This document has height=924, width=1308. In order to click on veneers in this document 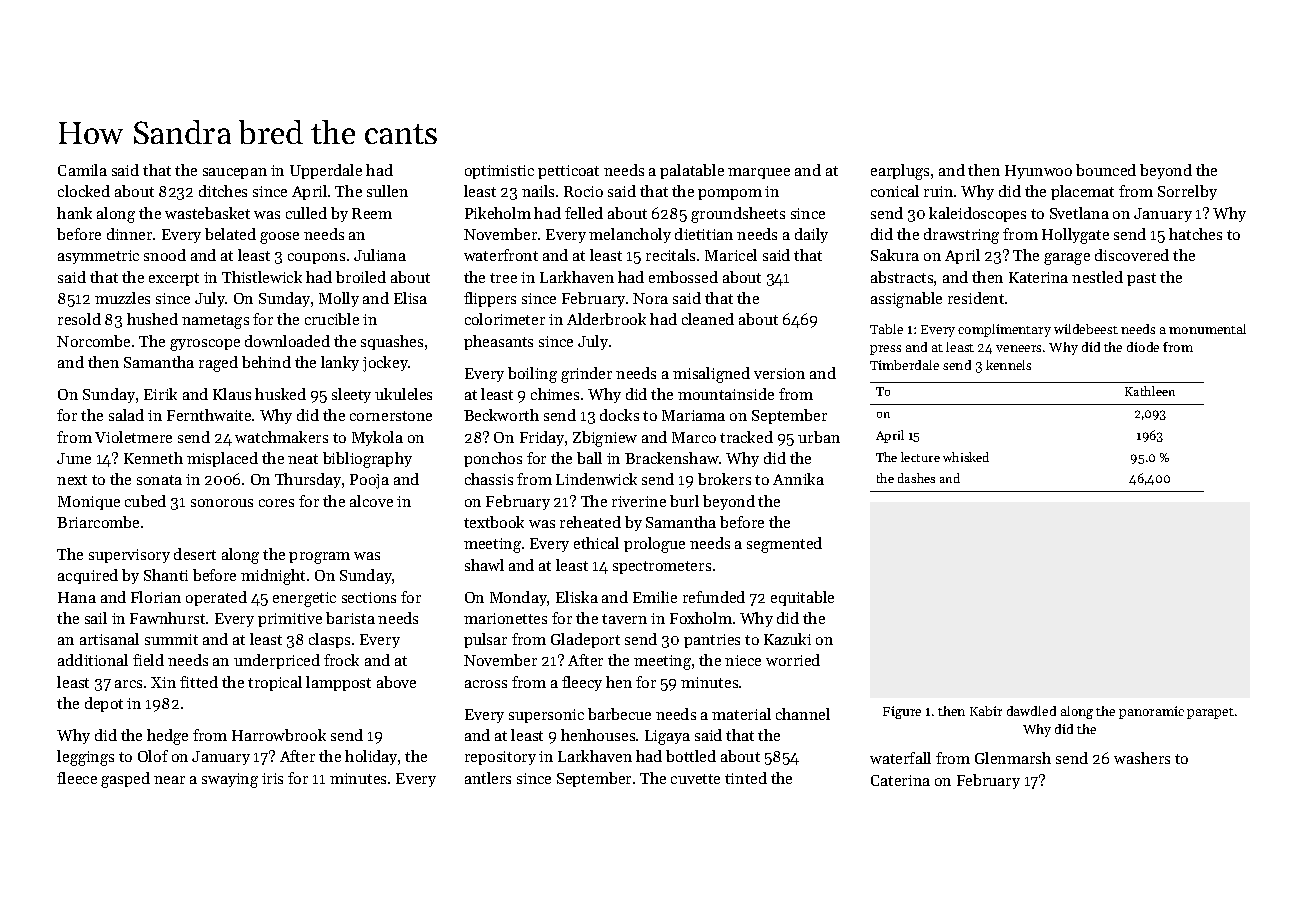, I will do `click(1018, 348)`.
